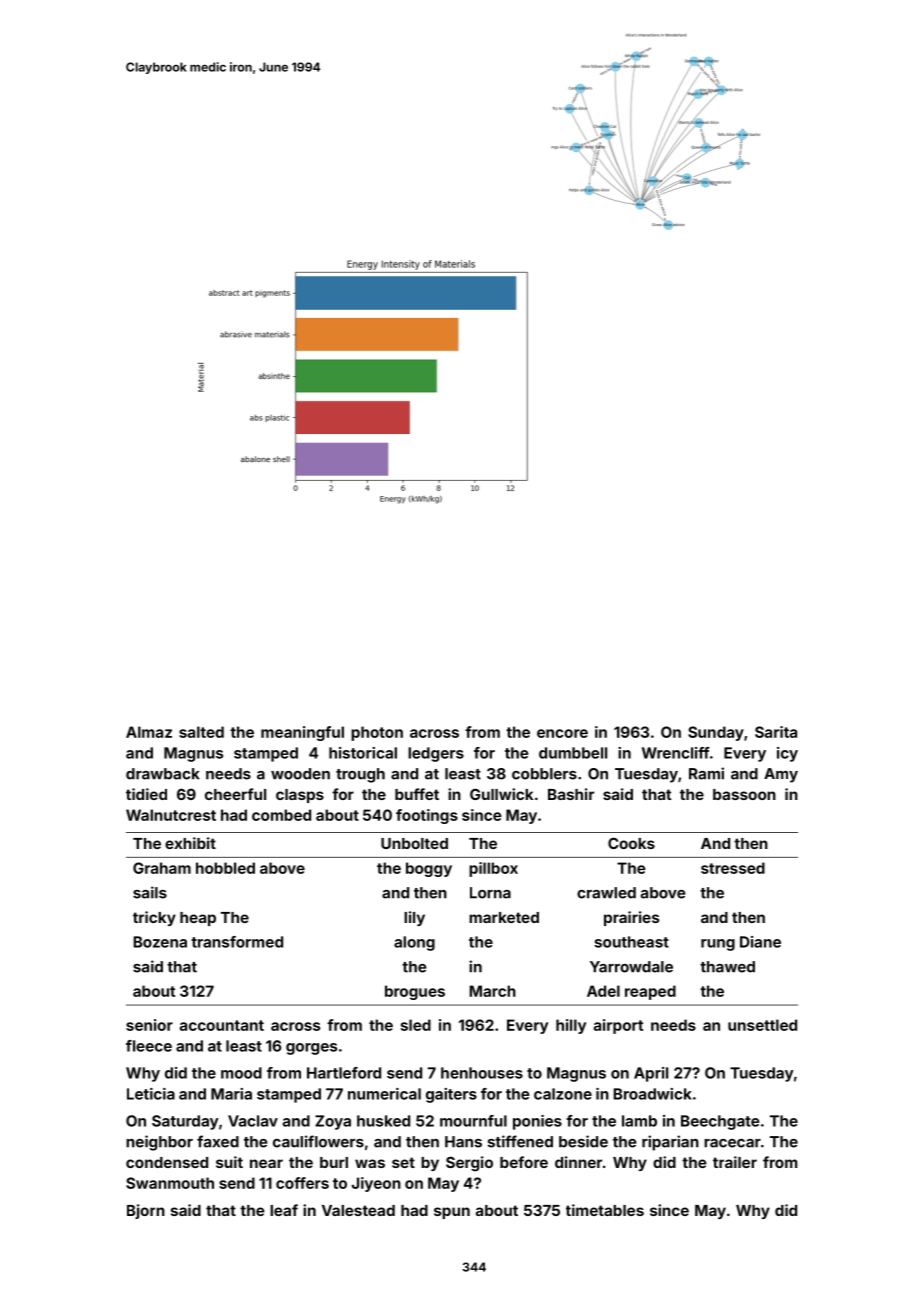  I want to click on Gullwick, so click(501, 794).
